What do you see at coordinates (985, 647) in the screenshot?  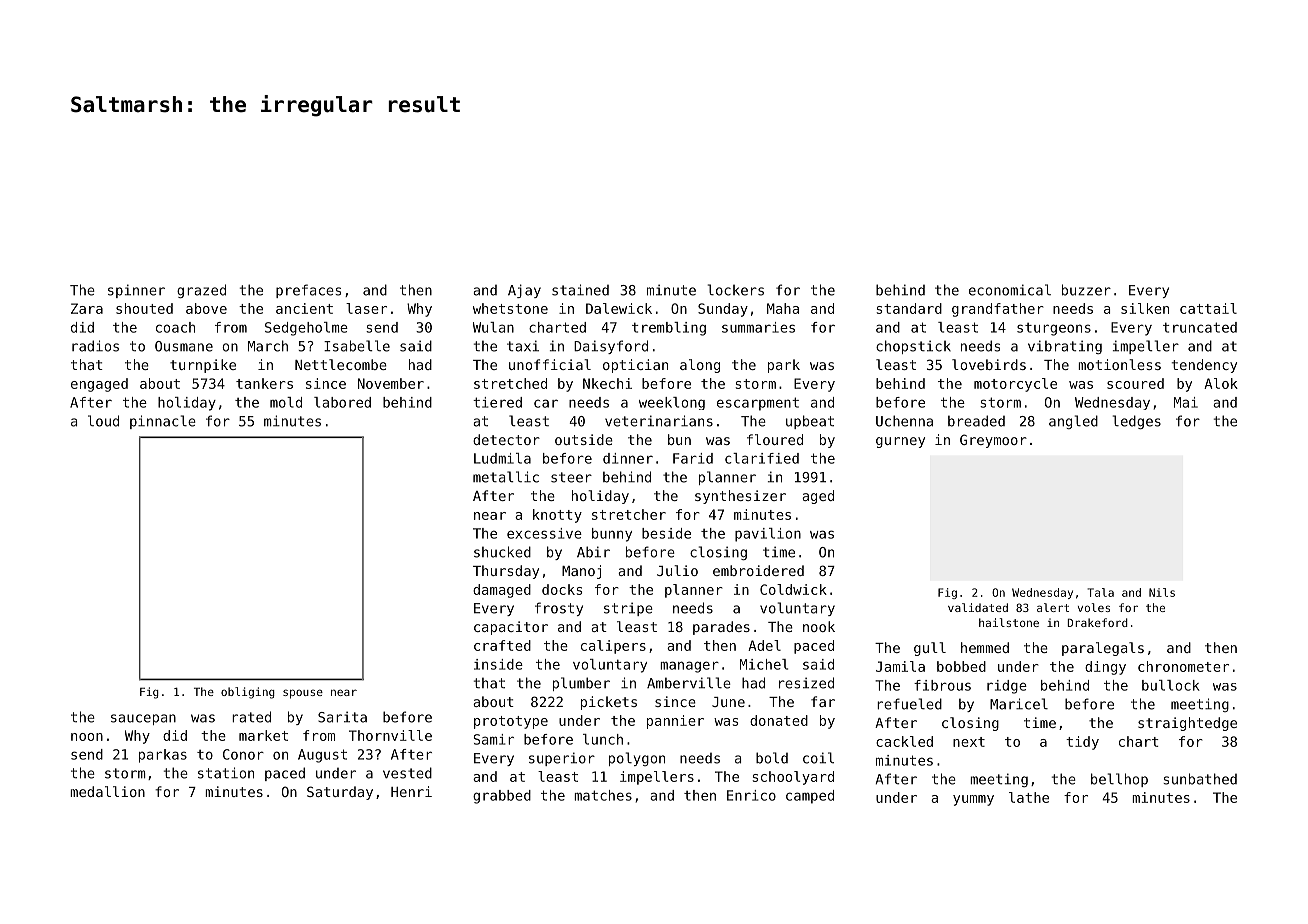 I see `hemmed` at bounding box center [985, 647].
